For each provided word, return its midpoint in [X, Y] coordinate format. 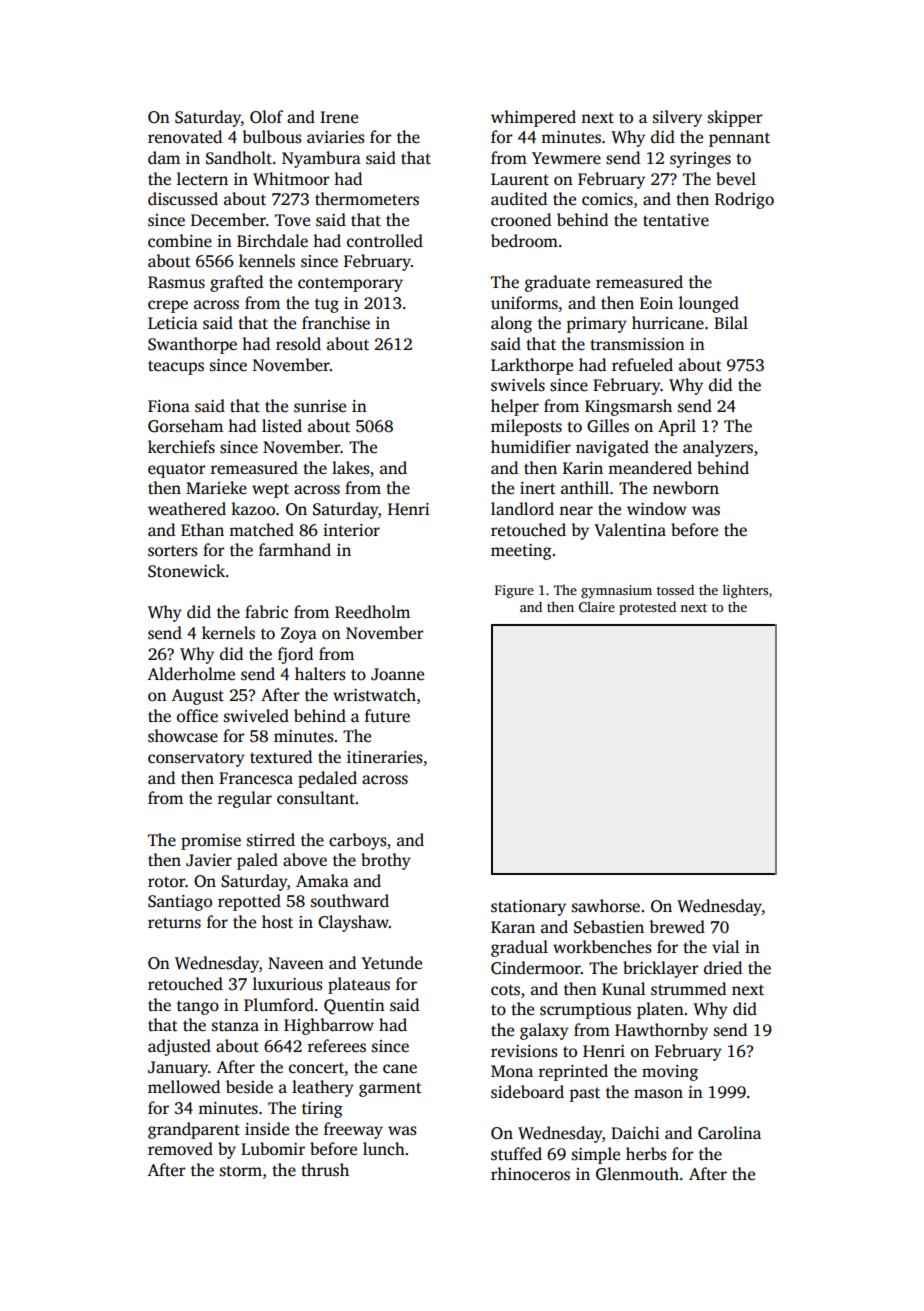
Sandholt [239, 158]
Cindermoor [536, 968]
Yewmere [566, 158]
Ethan [202, 529]
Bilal [731, 322]
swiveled [256, 716]
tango [198, 1008]
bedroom [524, 241]
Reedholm [372, 612]
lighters [745, 591]
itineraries [385, 757]
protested [647, 608]
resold [298, 344]
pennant [739, 140]
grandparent [194, 1130]
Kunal [624, 988]
